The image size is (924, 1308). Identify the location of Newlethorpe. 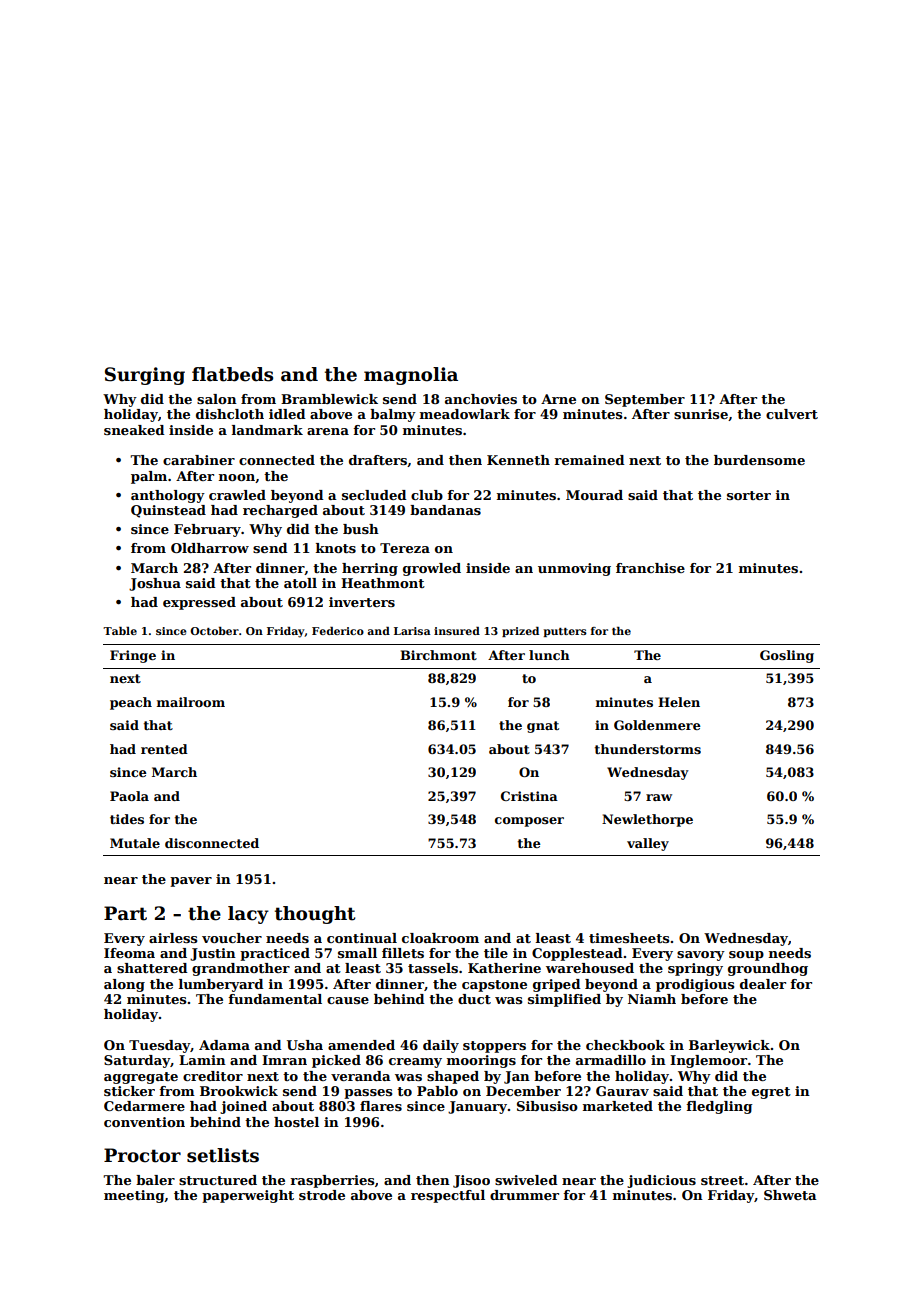
(647, 820).
